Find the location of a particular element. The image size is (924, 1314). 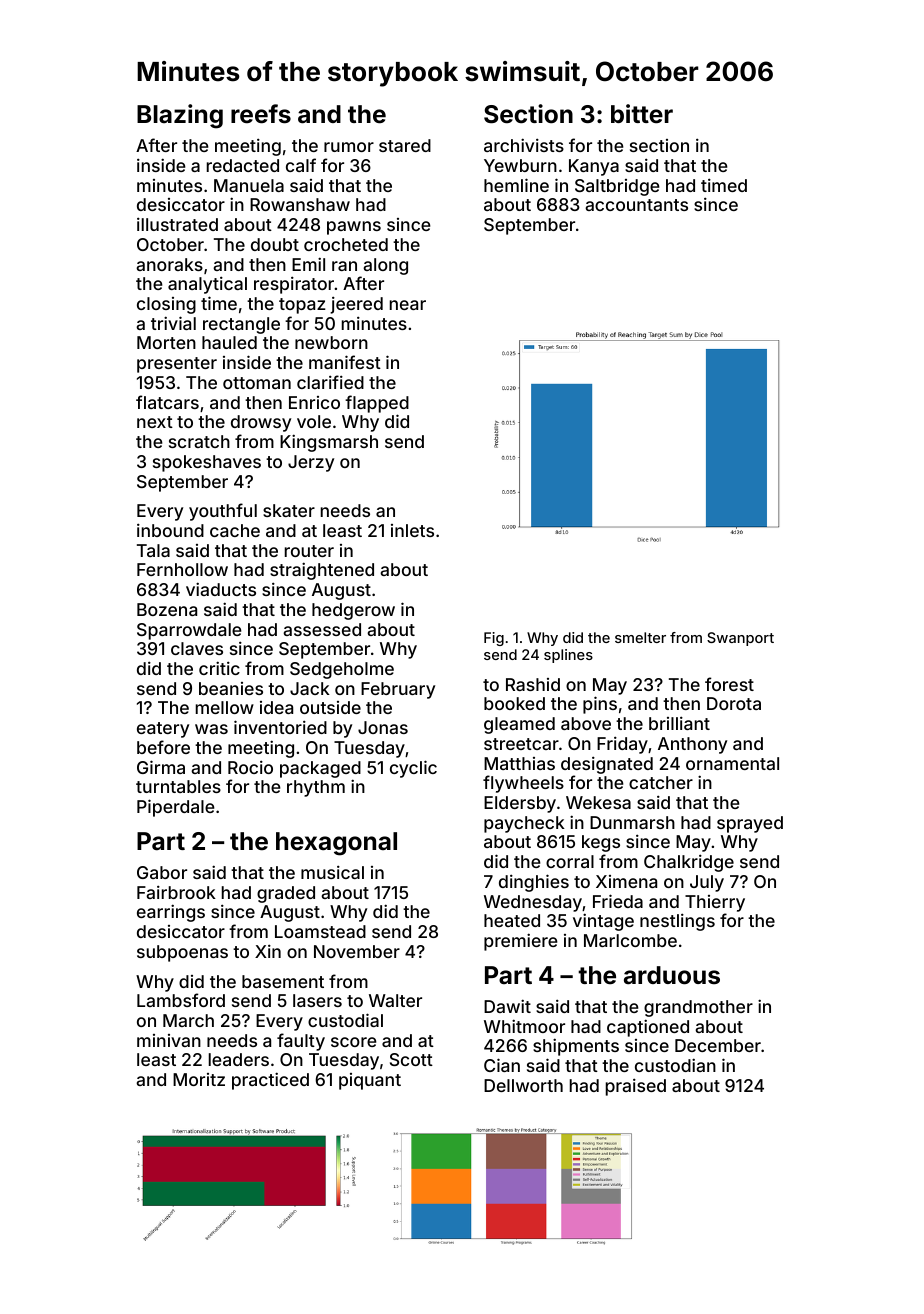

Kanya is located at coordinates (594, 167).
